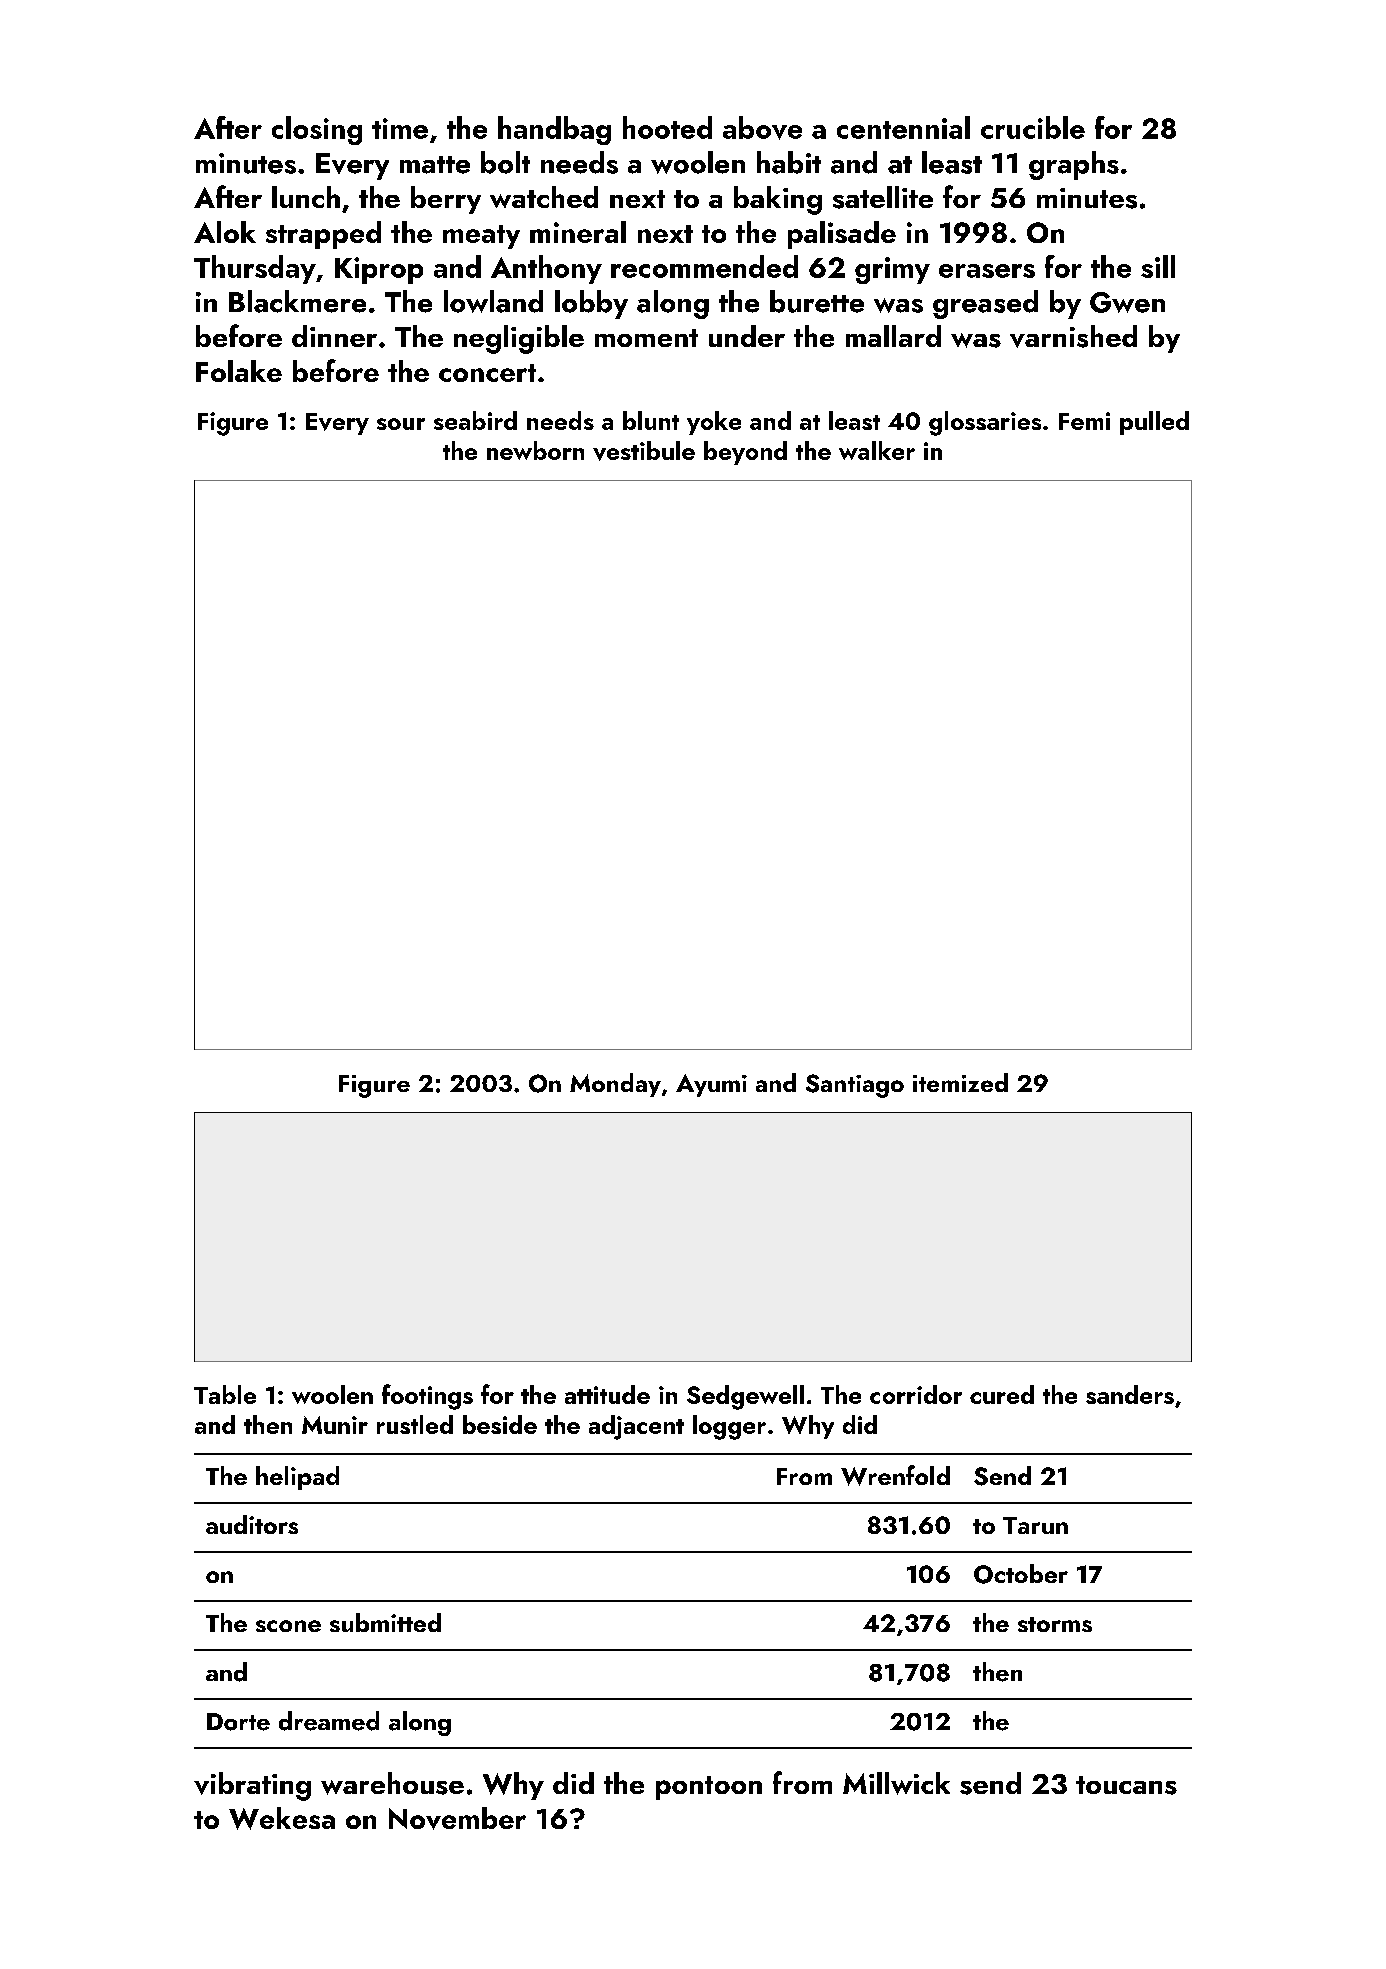 Image resolution: width=1386 pixels, height=1969 pixels. I want to click on newborn, so click(535, 450).
